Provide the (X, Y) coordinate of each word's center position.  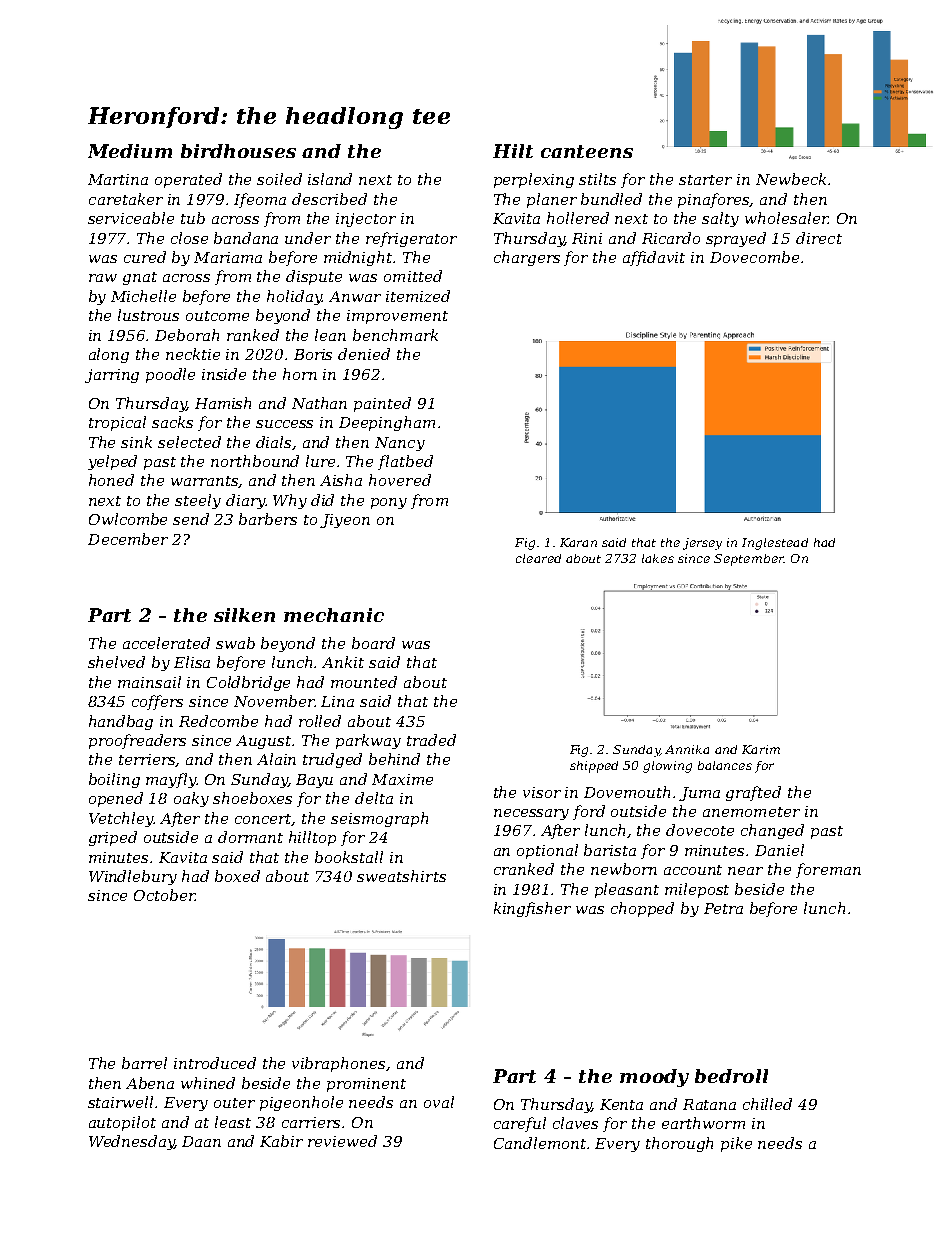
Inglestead (775, 544)
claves (575, 1123)
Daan (201, 1141)
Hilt (513, 151)
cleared (538, 558)
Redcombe (218, 721)
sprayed (736, 239)
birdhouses (238, 151)
